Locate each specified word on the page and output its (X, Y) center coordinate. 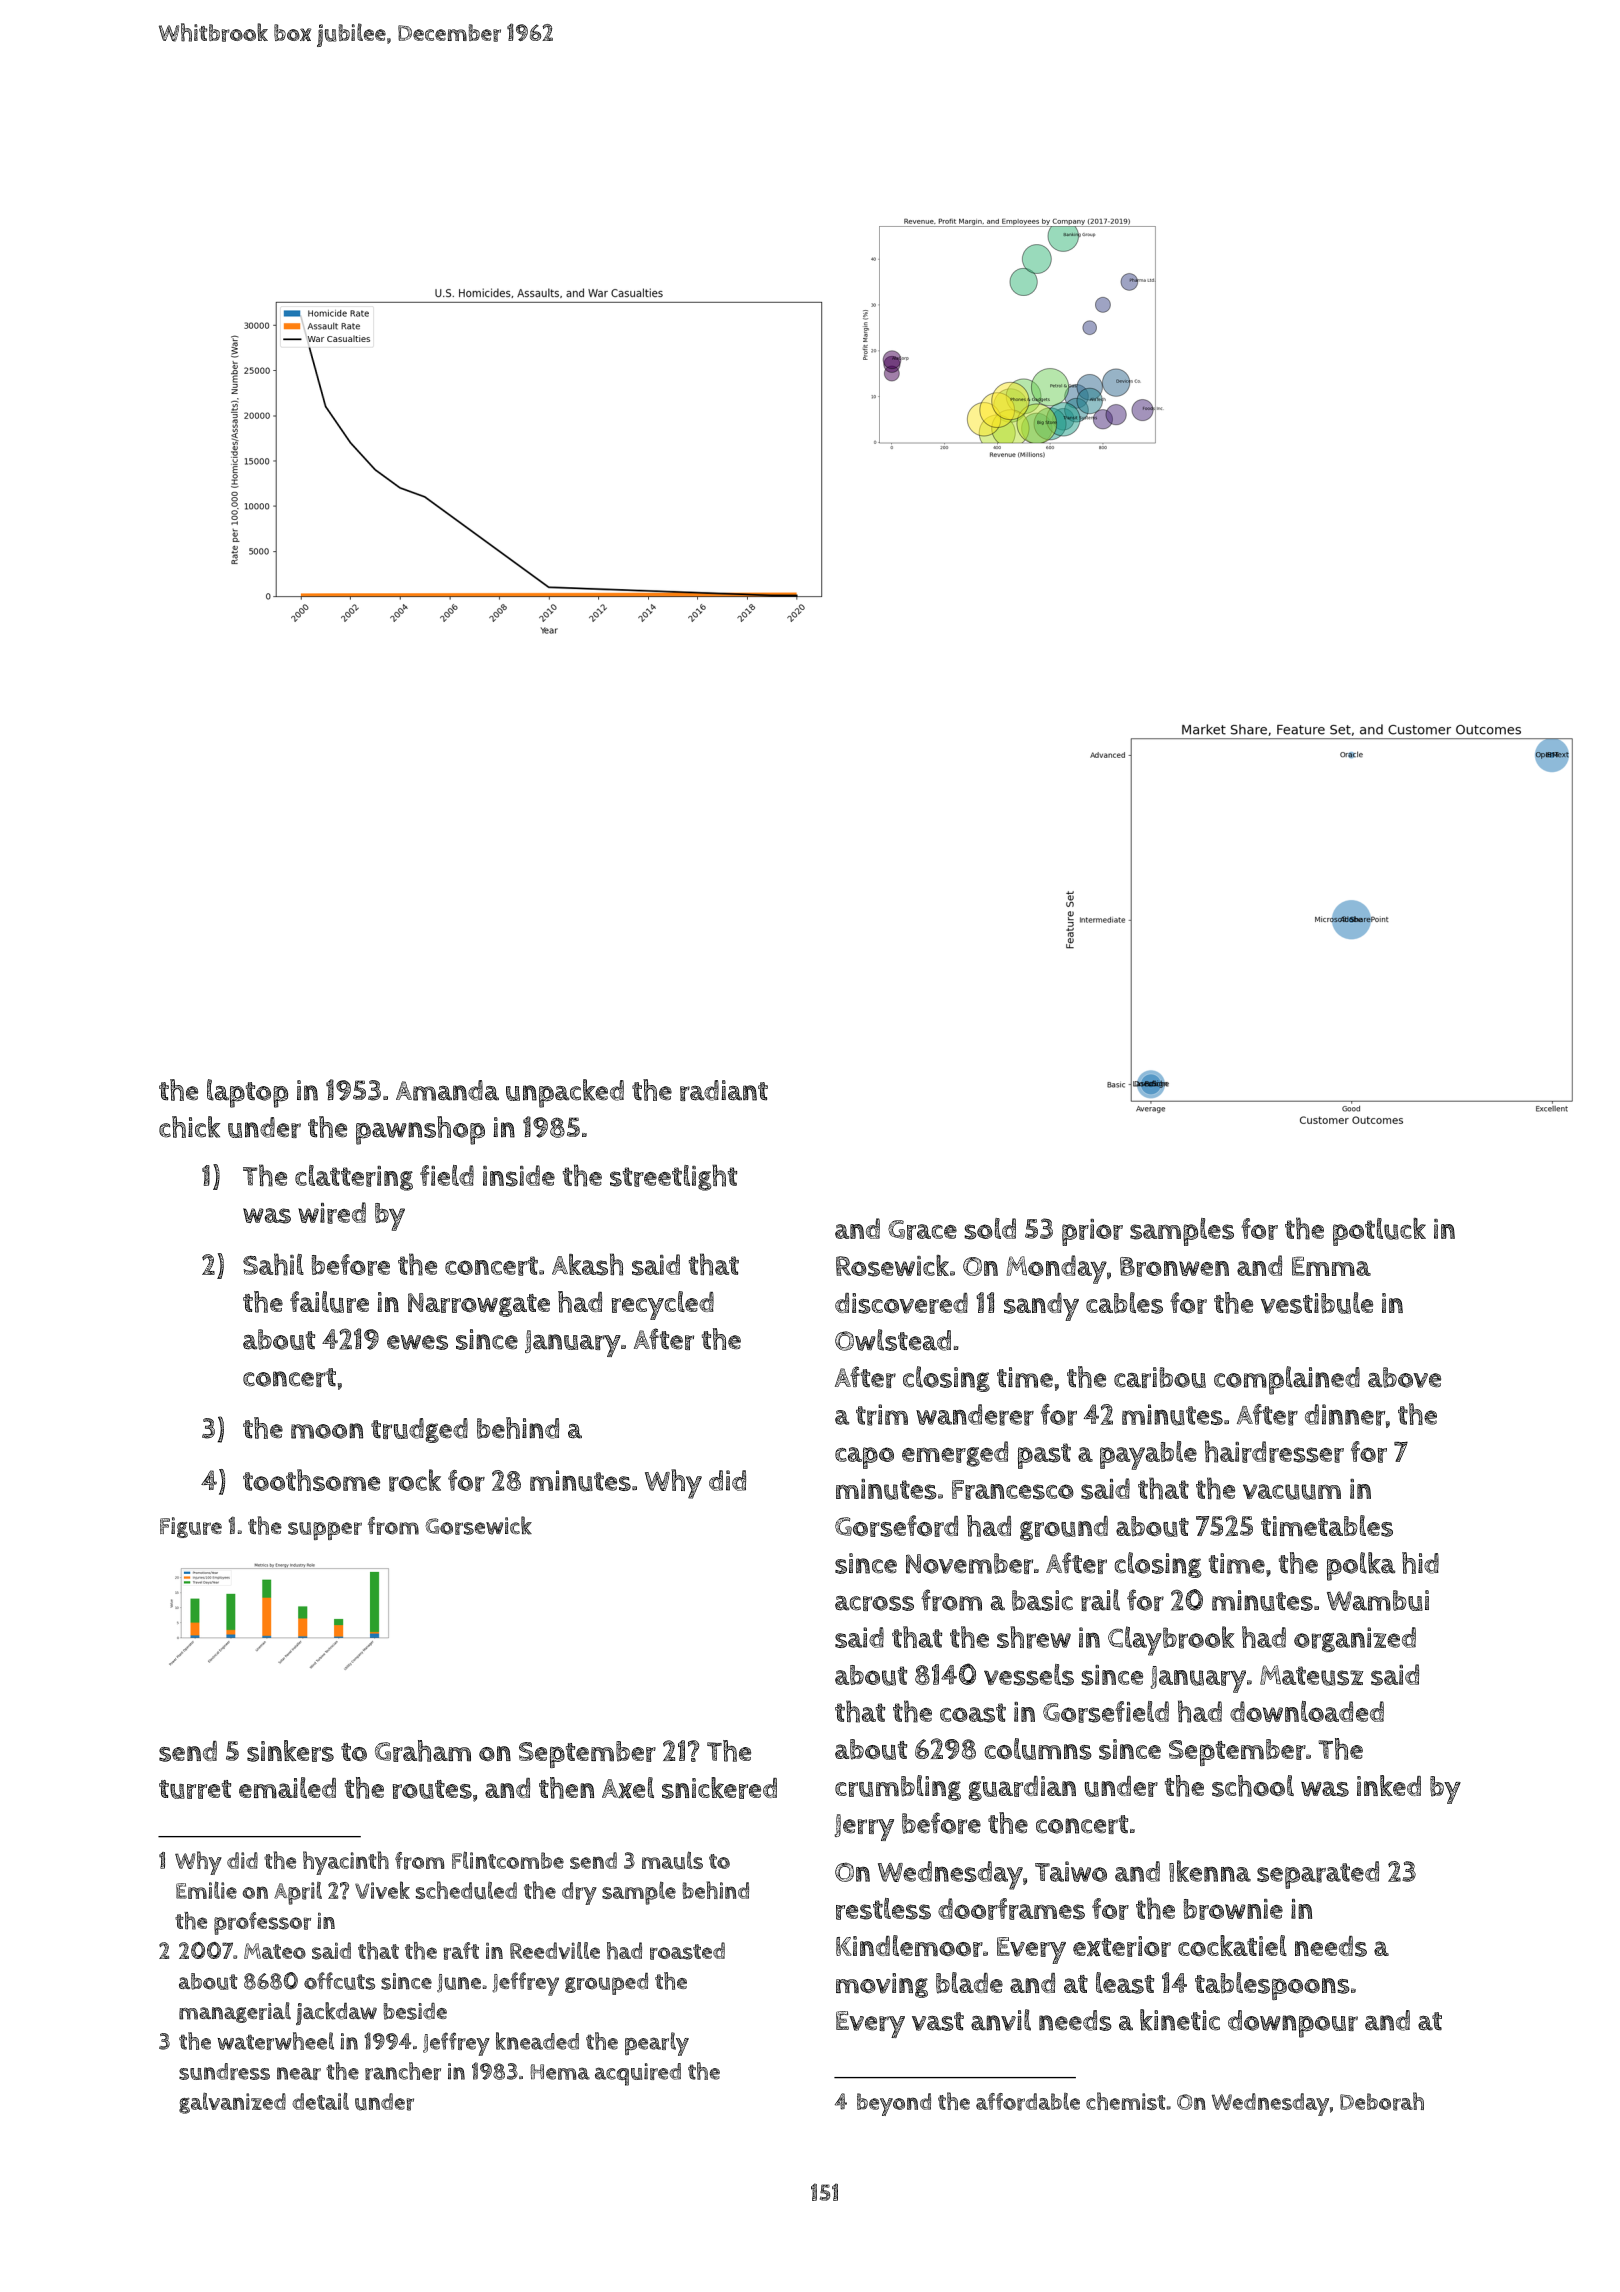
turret (195, 1789)
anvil (1001, 2020)
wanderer (975, 1415)
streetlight (673, 1177)
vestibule (1317, 1303)
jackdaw (336, 2013)
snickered (719, 1788)
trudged (419, 1430)
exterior (1122, 1946)
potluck (1379, 1232)
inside (519, 1176)
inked (1389, 1785)
